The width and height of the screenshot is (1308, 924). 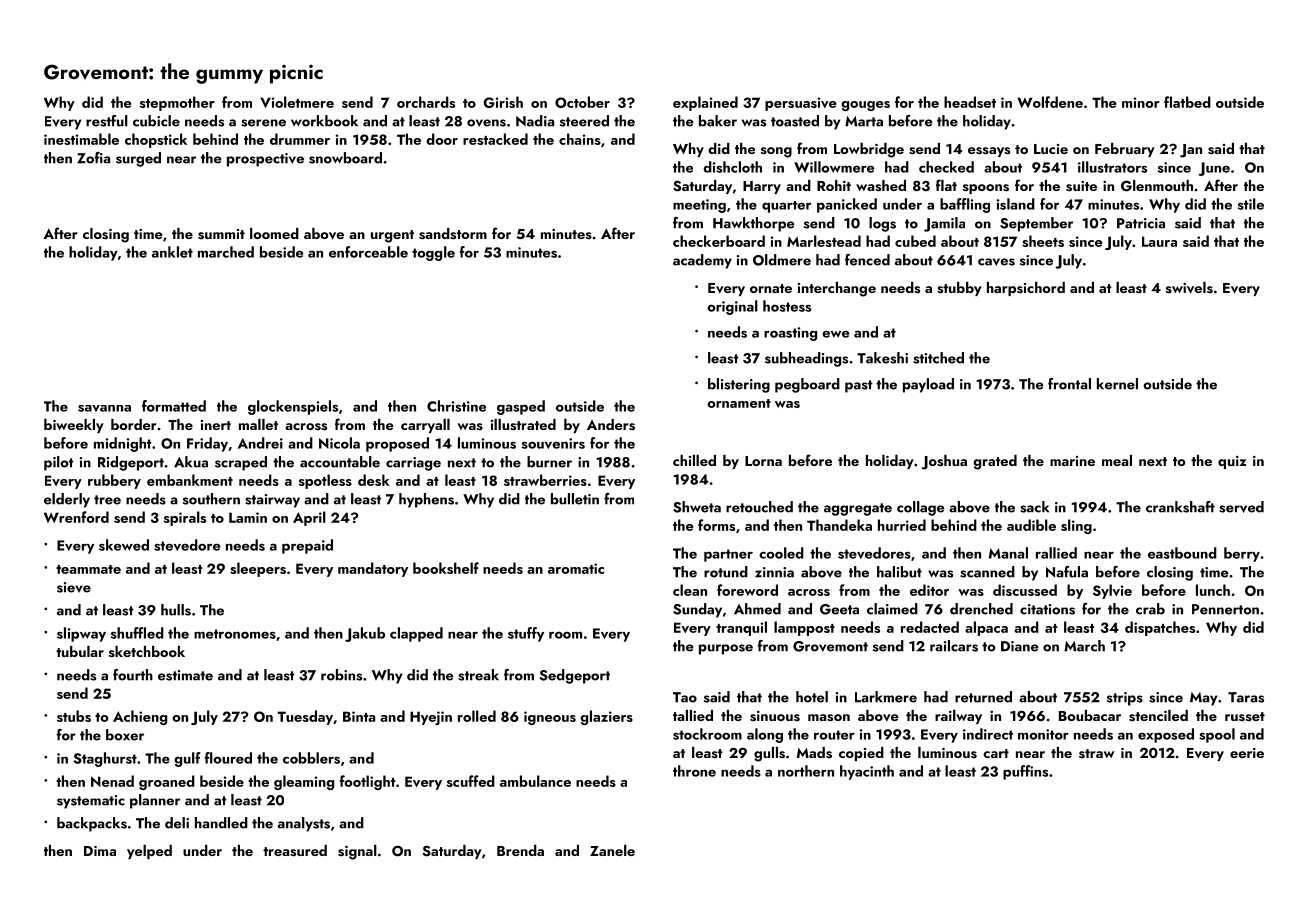 What do you see at coordinates (187, 759) in the screenshot?
I see `gulf` at bounding box center [187, 759].
